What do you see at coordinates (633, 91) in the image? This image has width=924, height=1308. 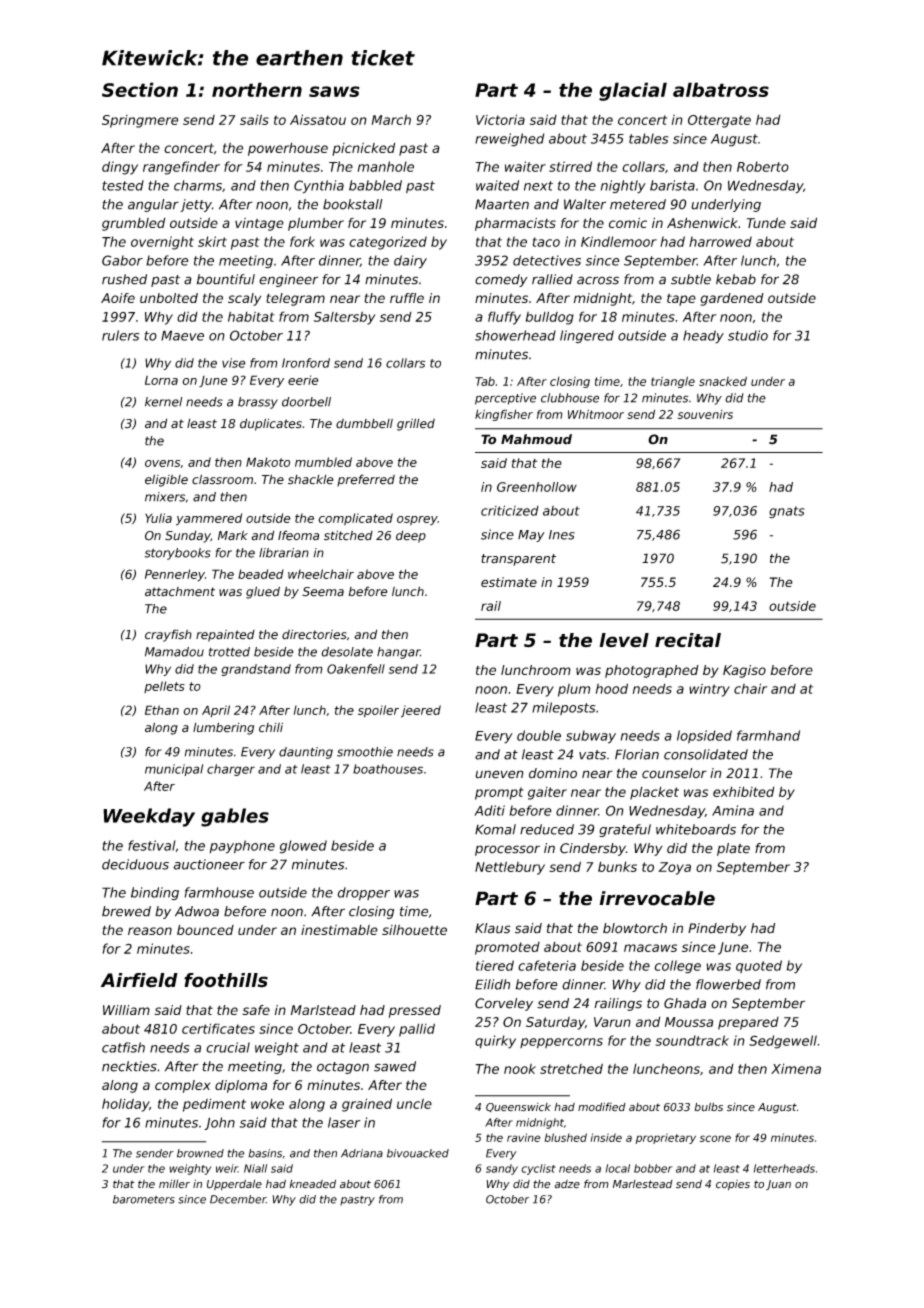 I see `glacial` at bounding box center [633, 91].
